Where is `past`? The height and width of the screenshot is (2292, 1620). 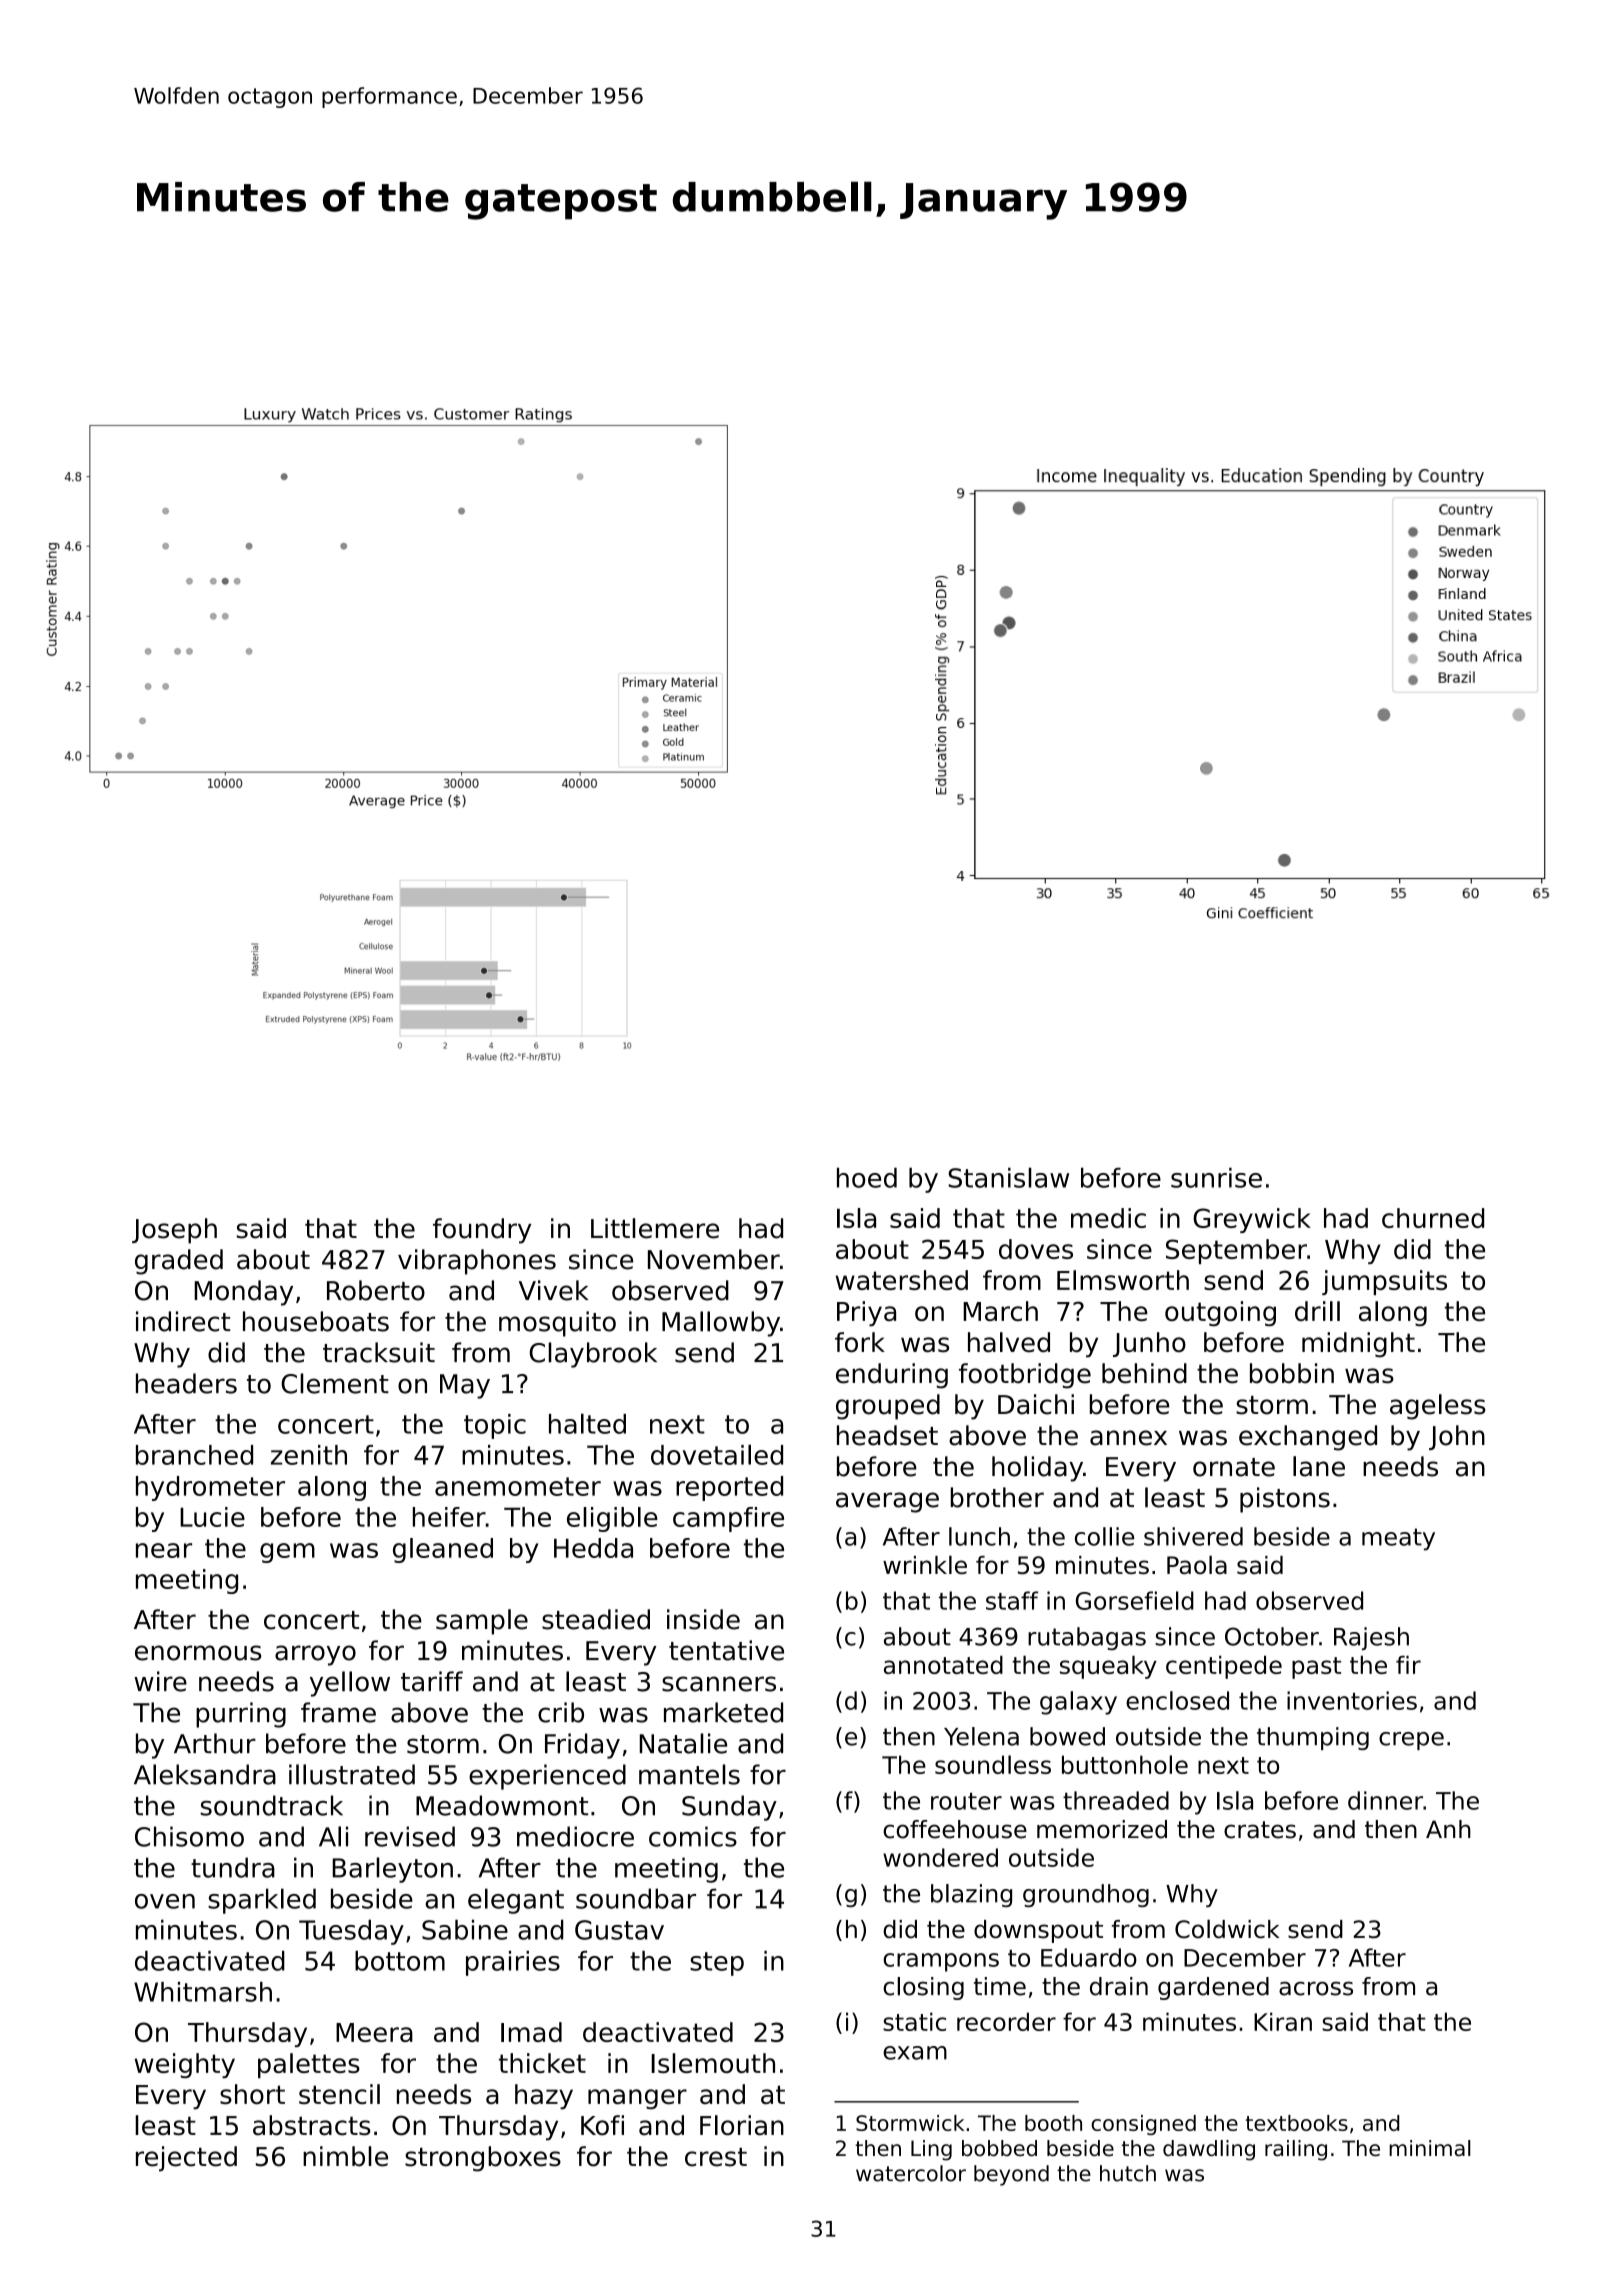 past is located at coordinates (1316, 1668).
